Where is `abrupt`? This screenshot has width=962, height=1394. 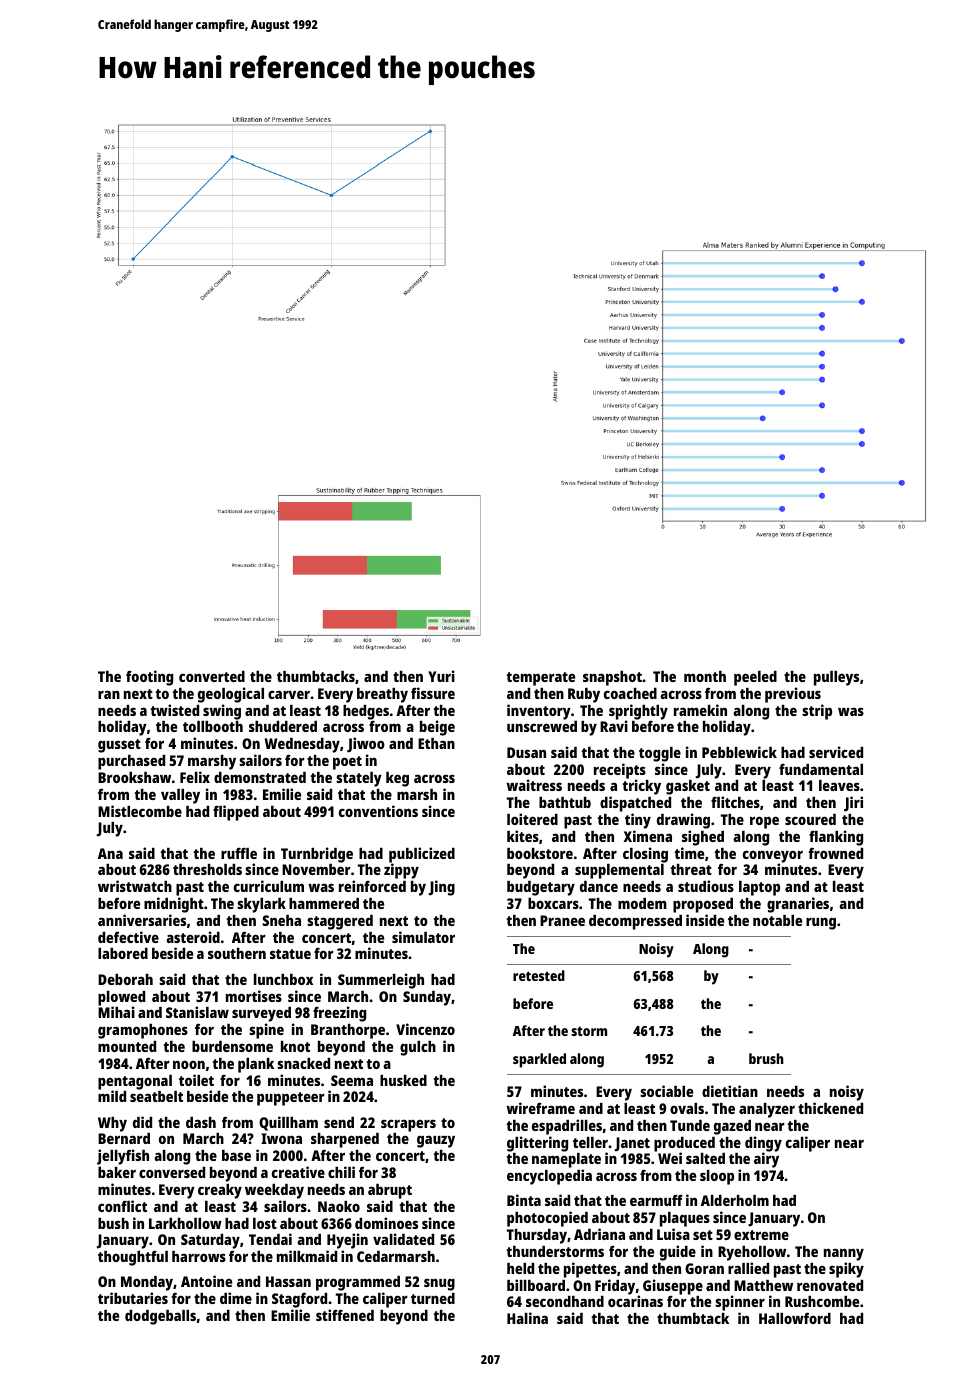
abrupt is located at coordinates (390, 1191).
